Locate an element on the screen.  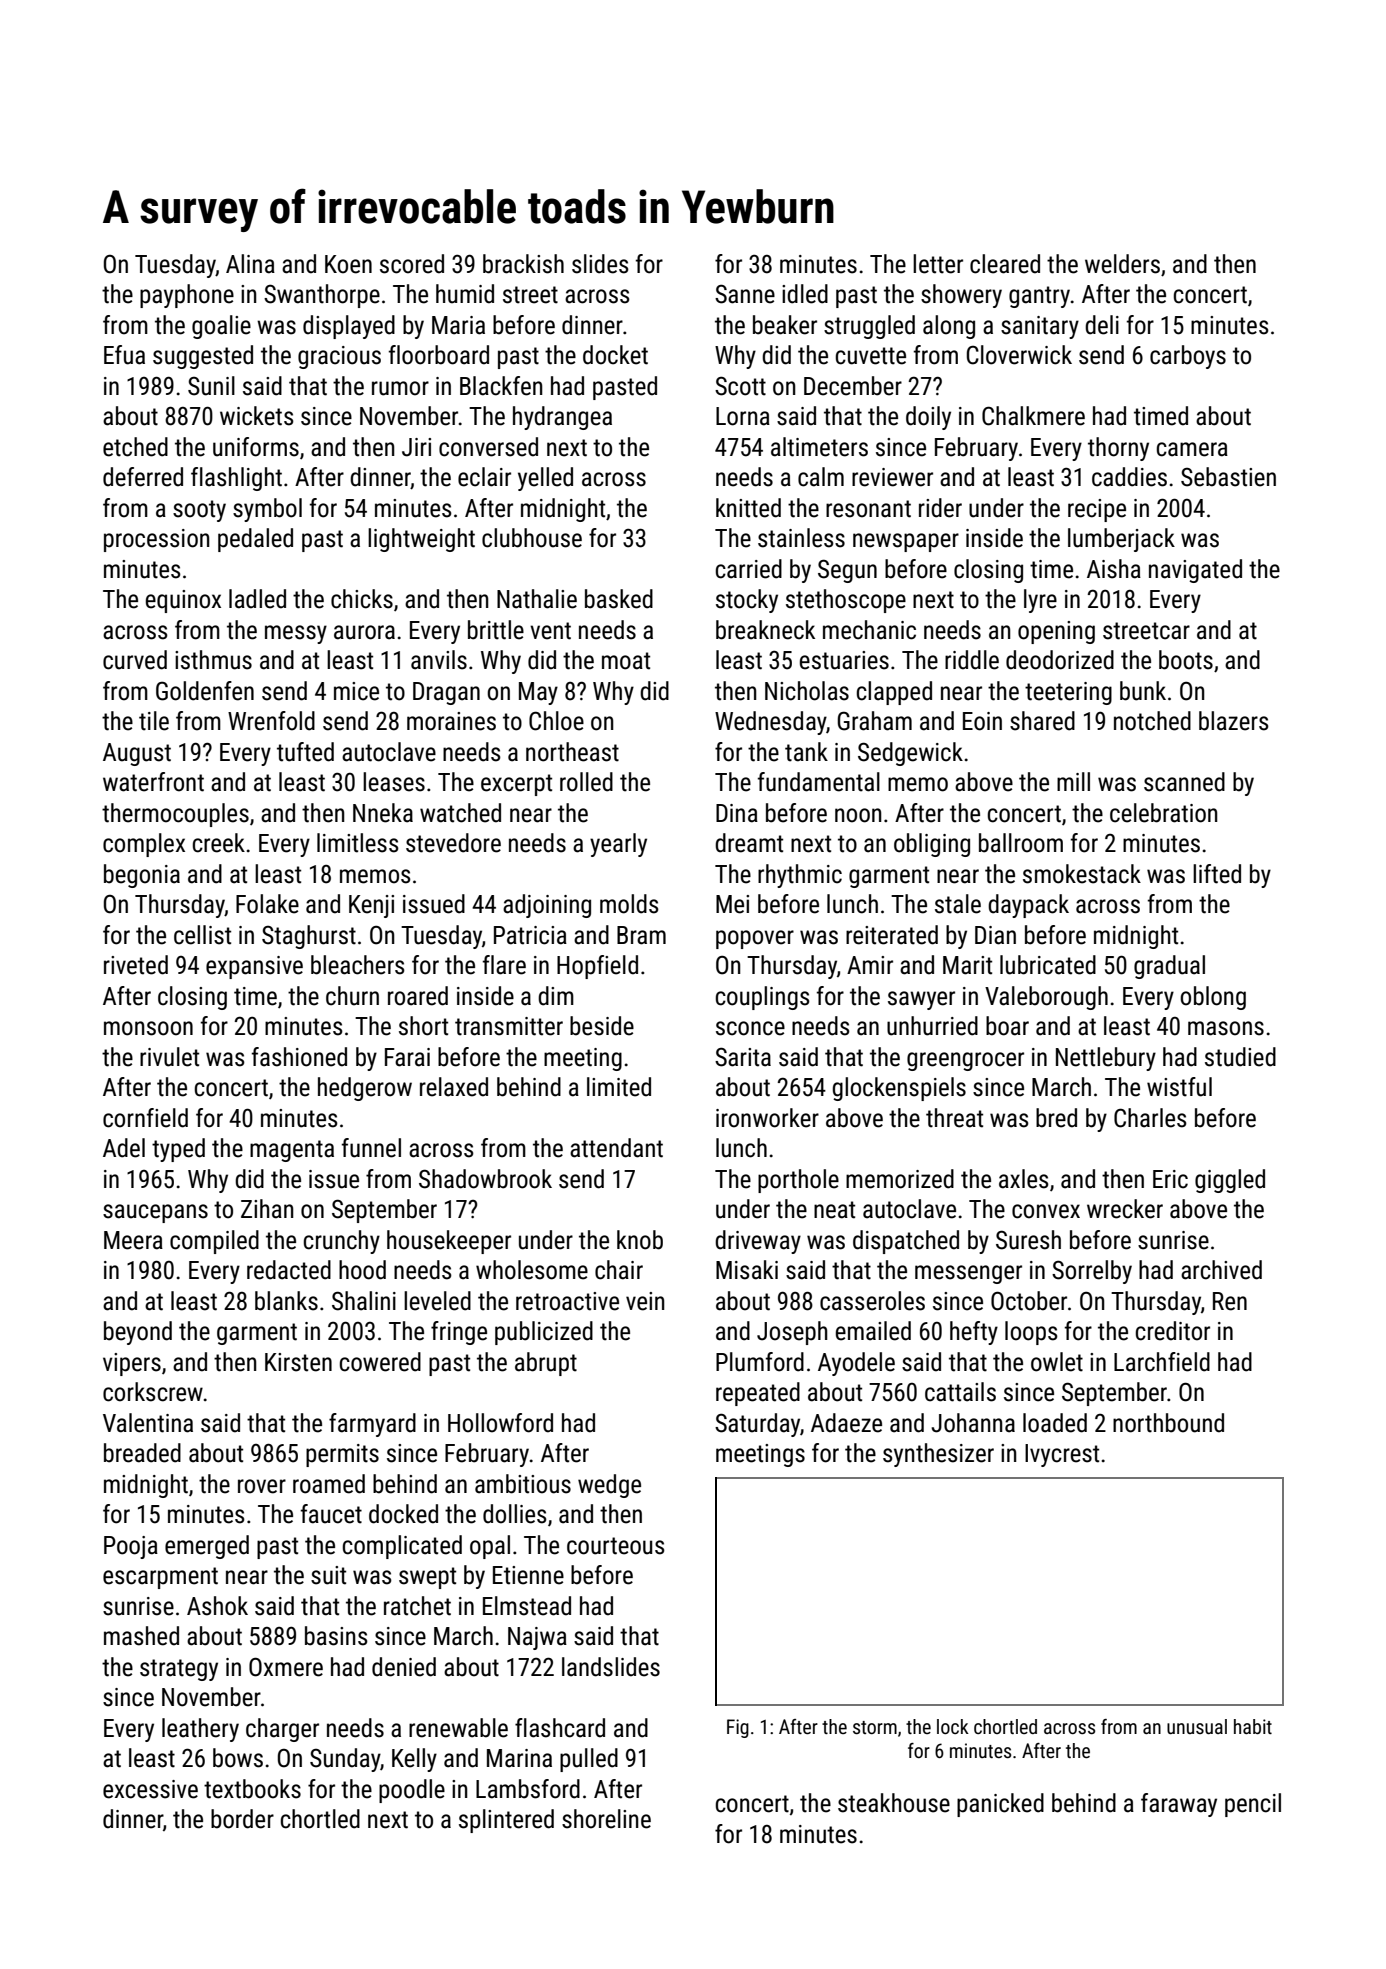
driveway is located at coordinates (758, 1242).
